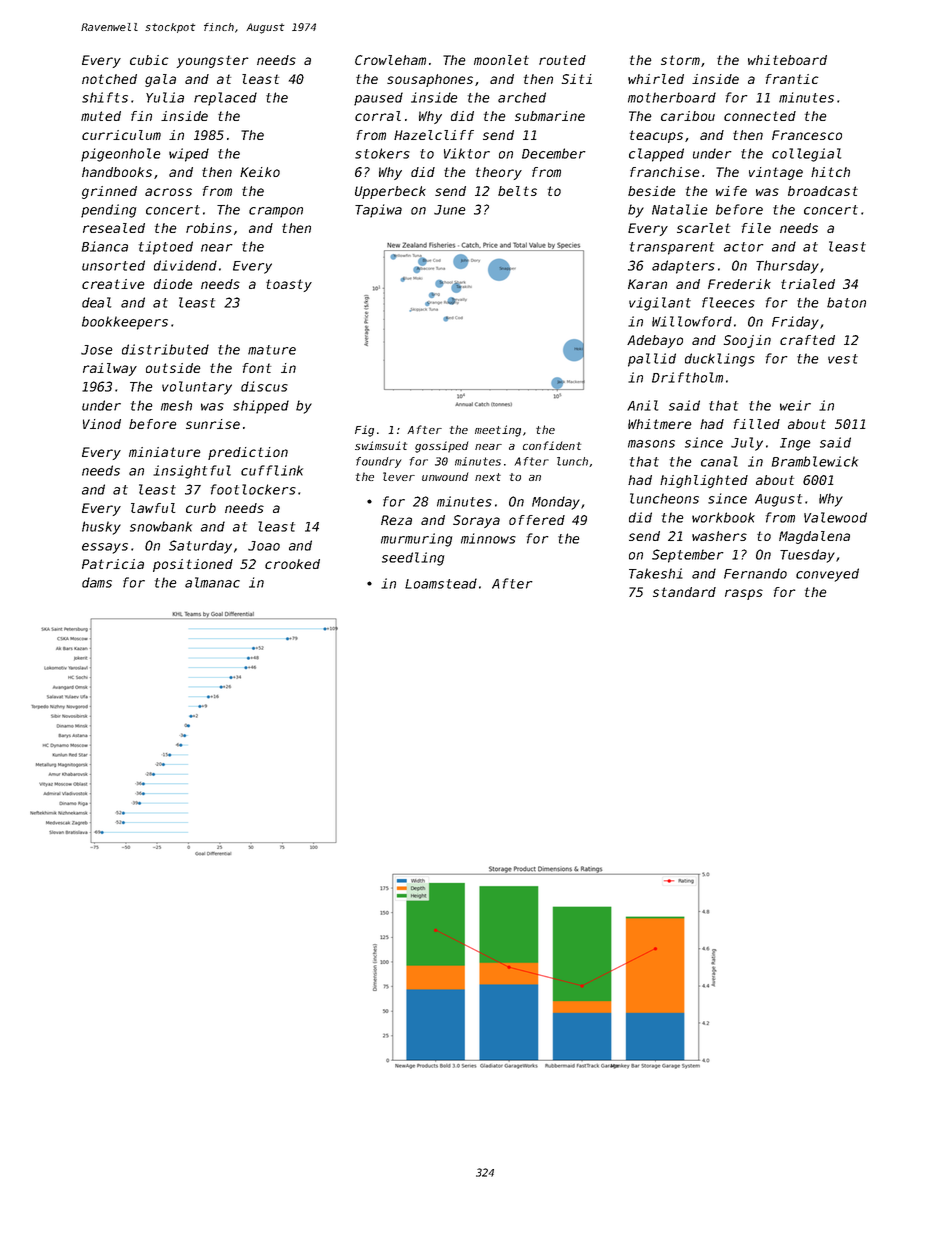 The image size is (952, 1233). I want to click on routed, so click(562, 60).
